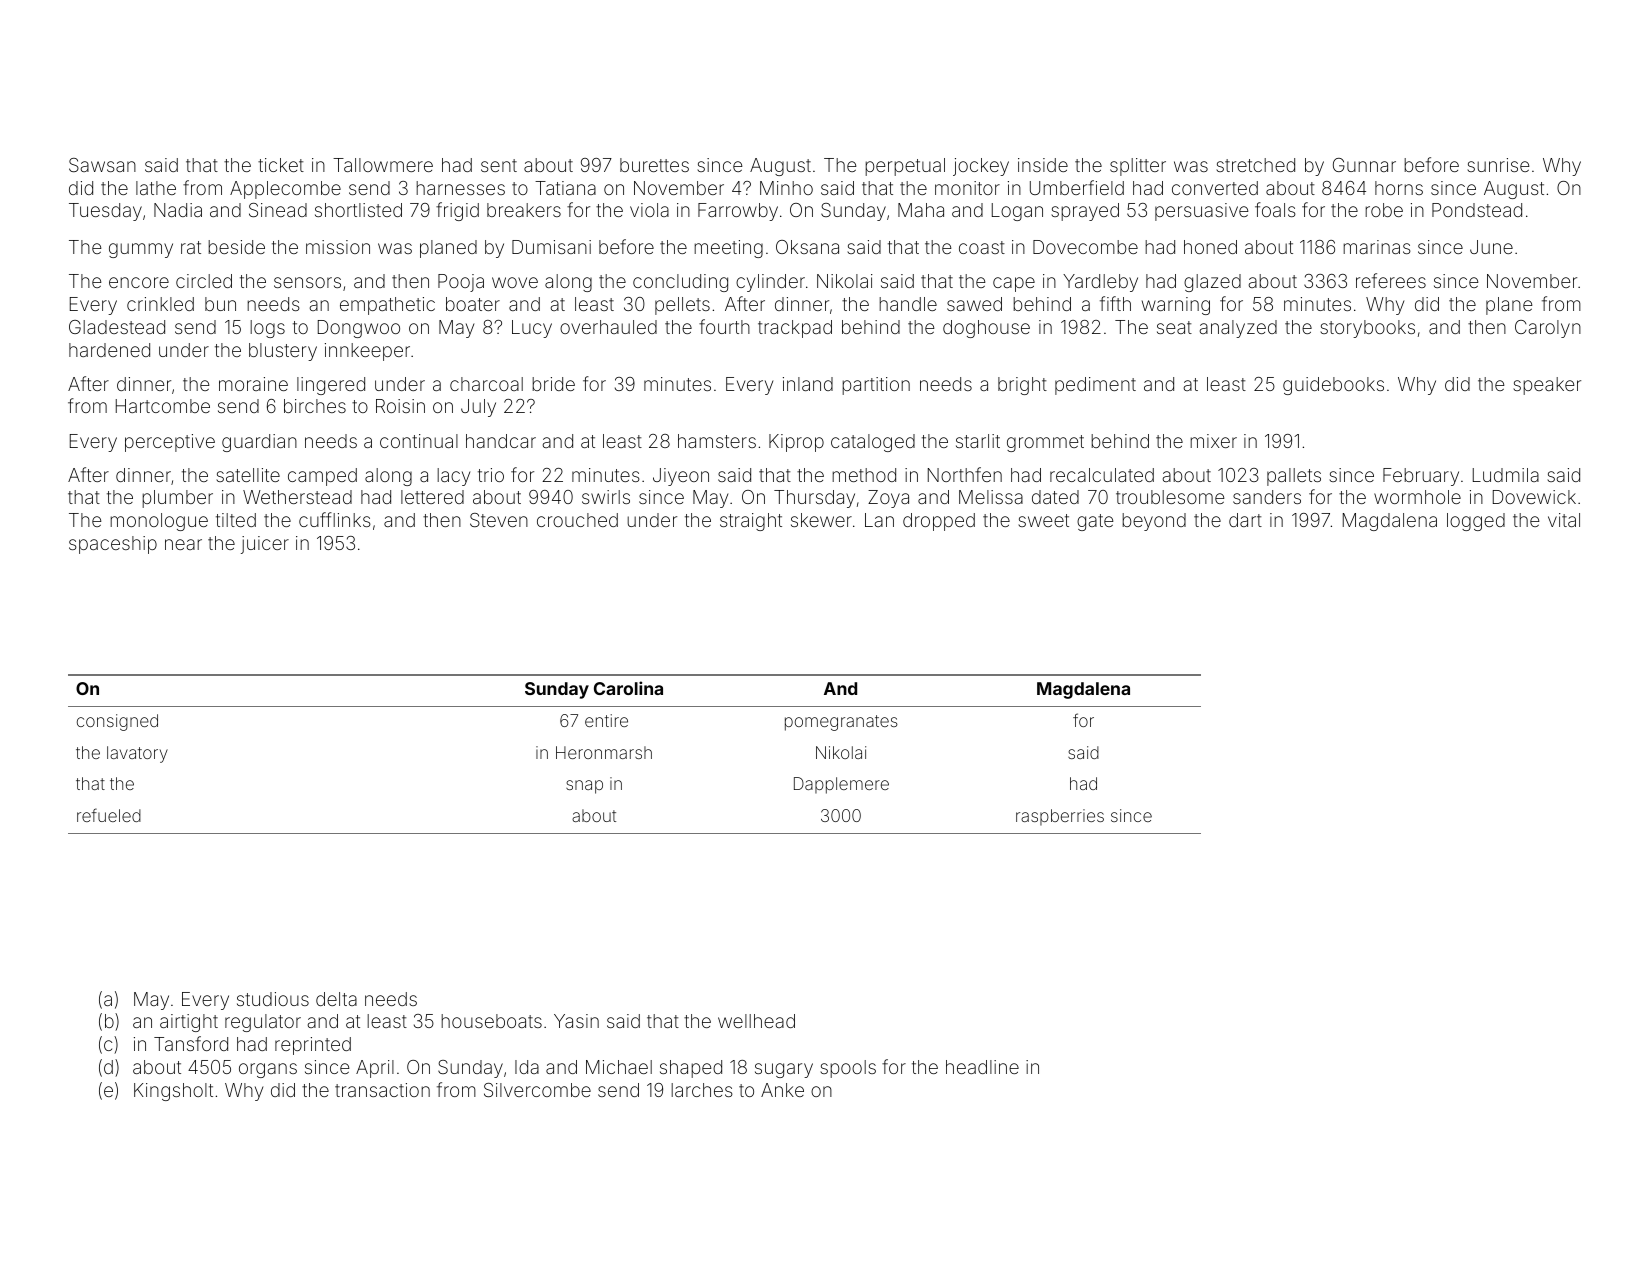  What do you see at coordinates (1043, 165) in the document?
I see `inside` at bounding box center [1043, 165].
